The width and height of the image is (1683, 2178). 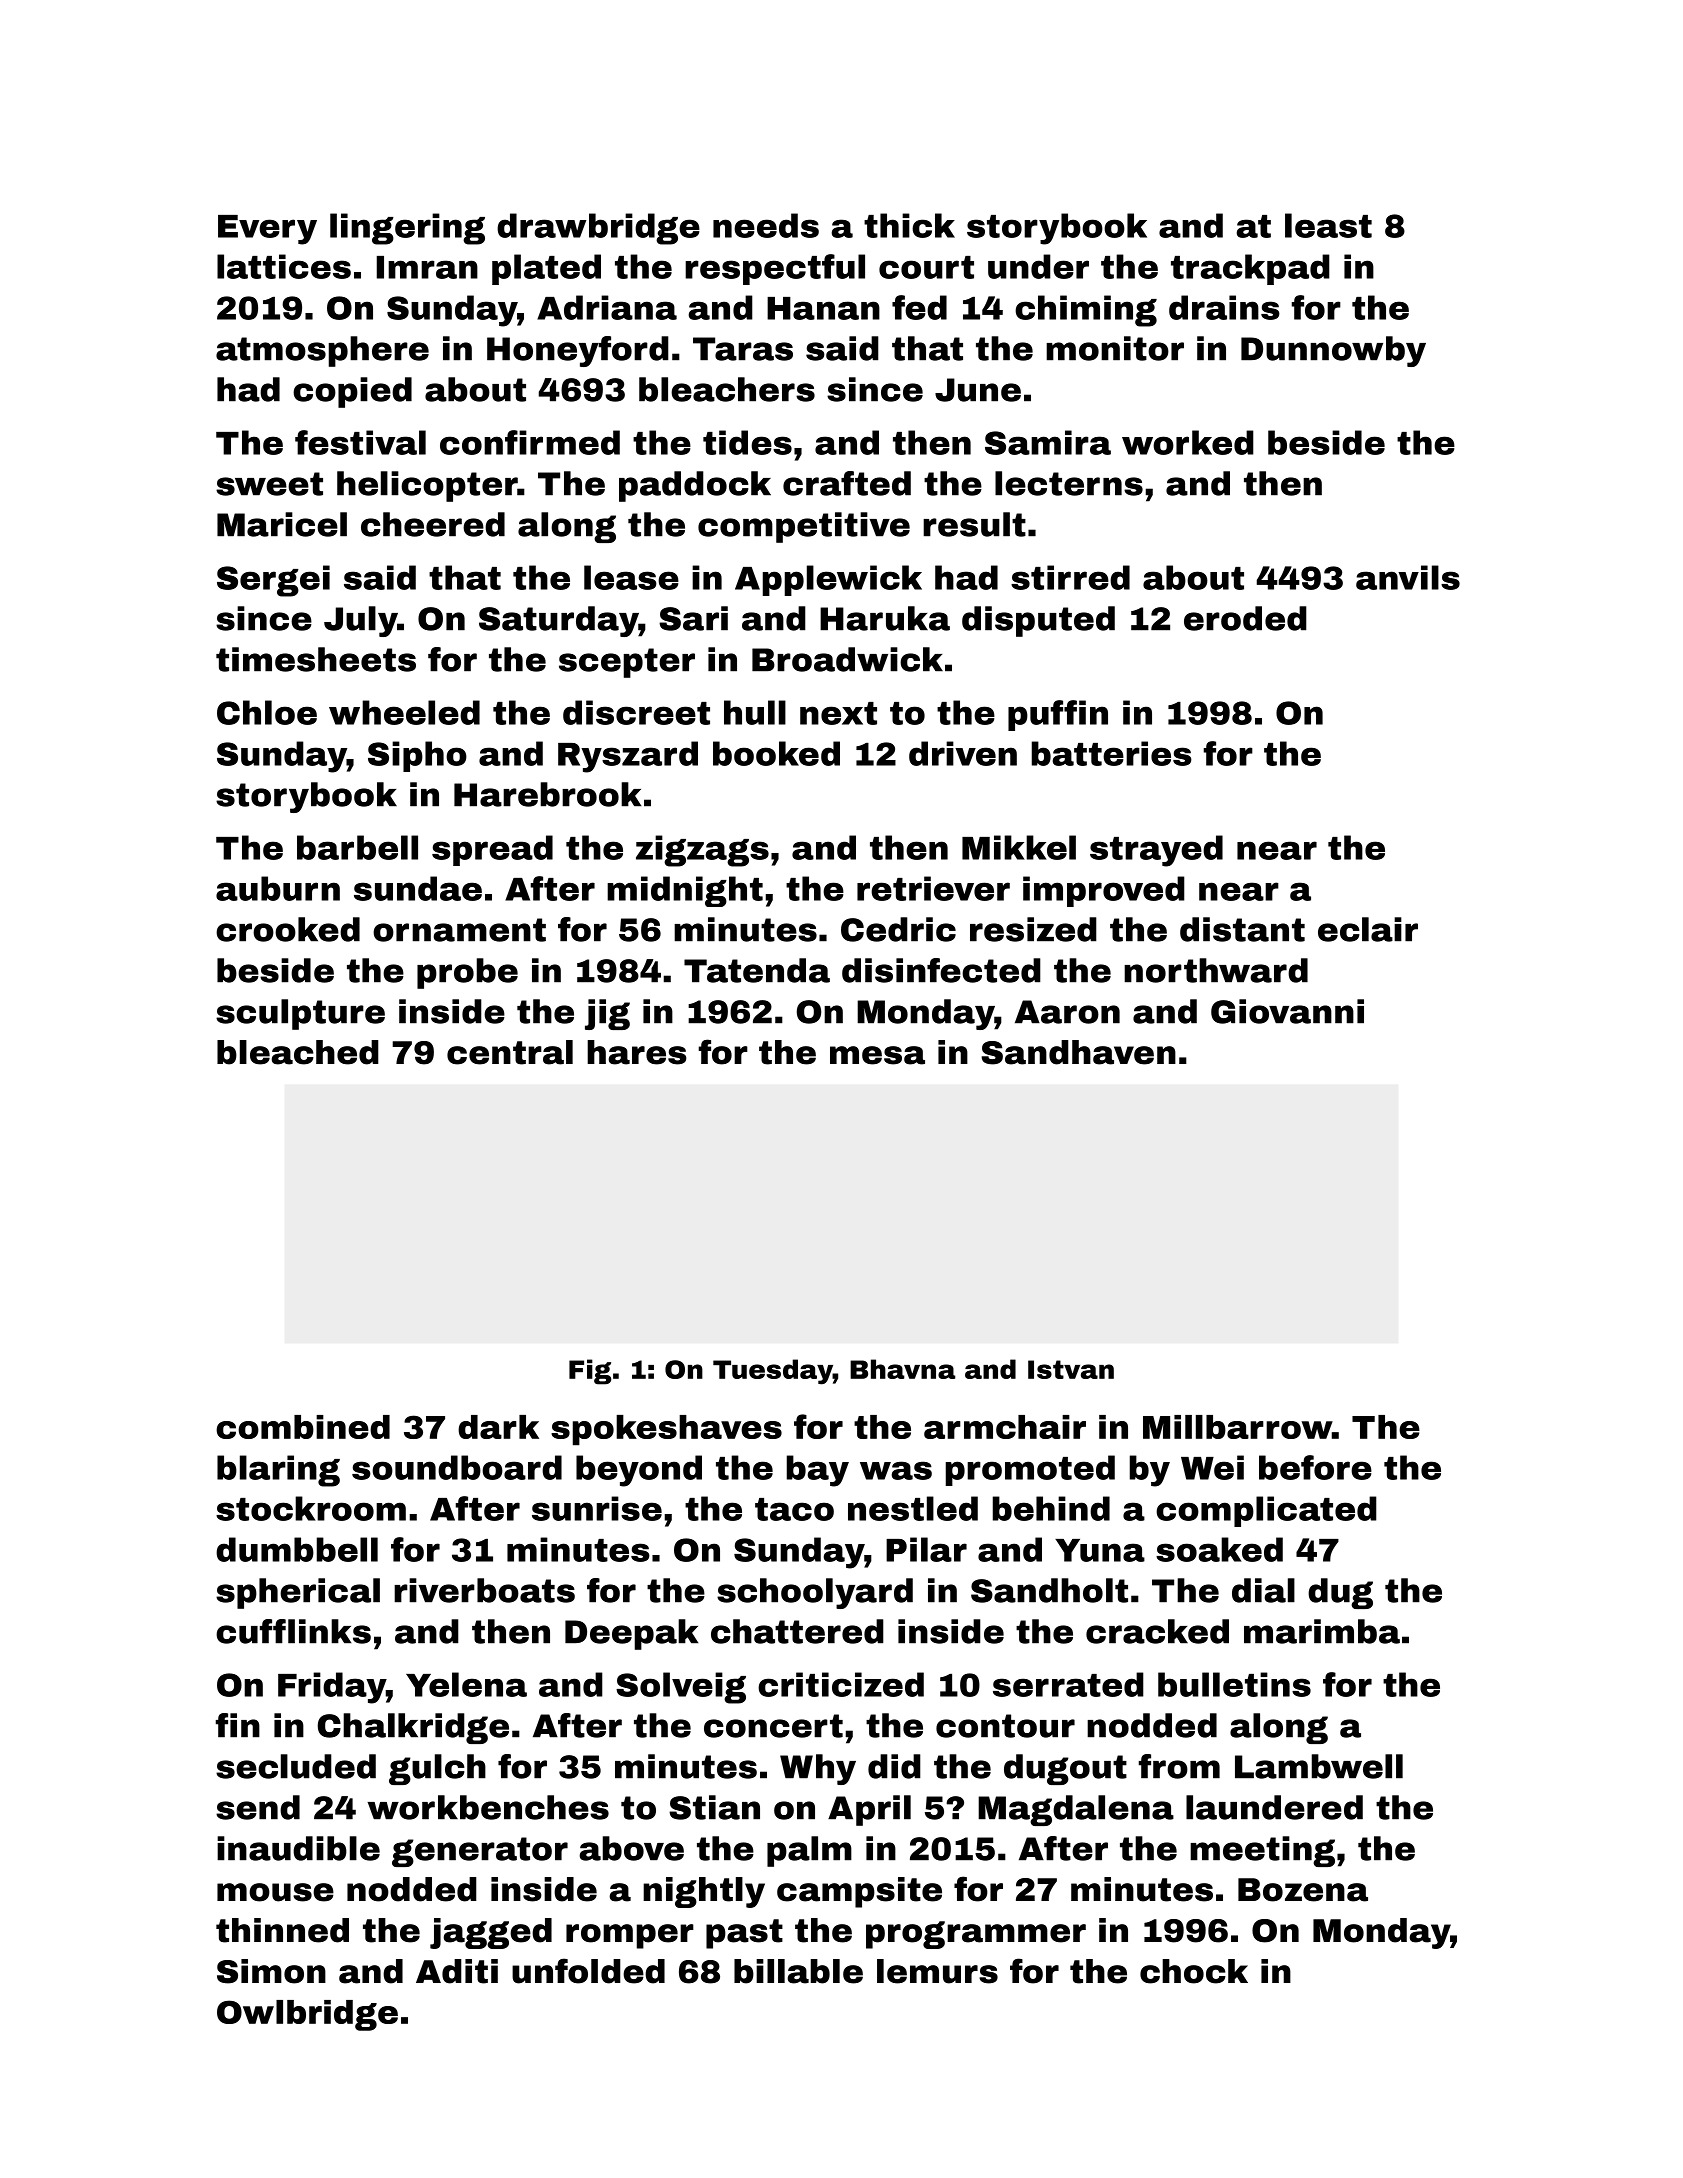 I want to click on Simon, so click(x=271, y=1971).
